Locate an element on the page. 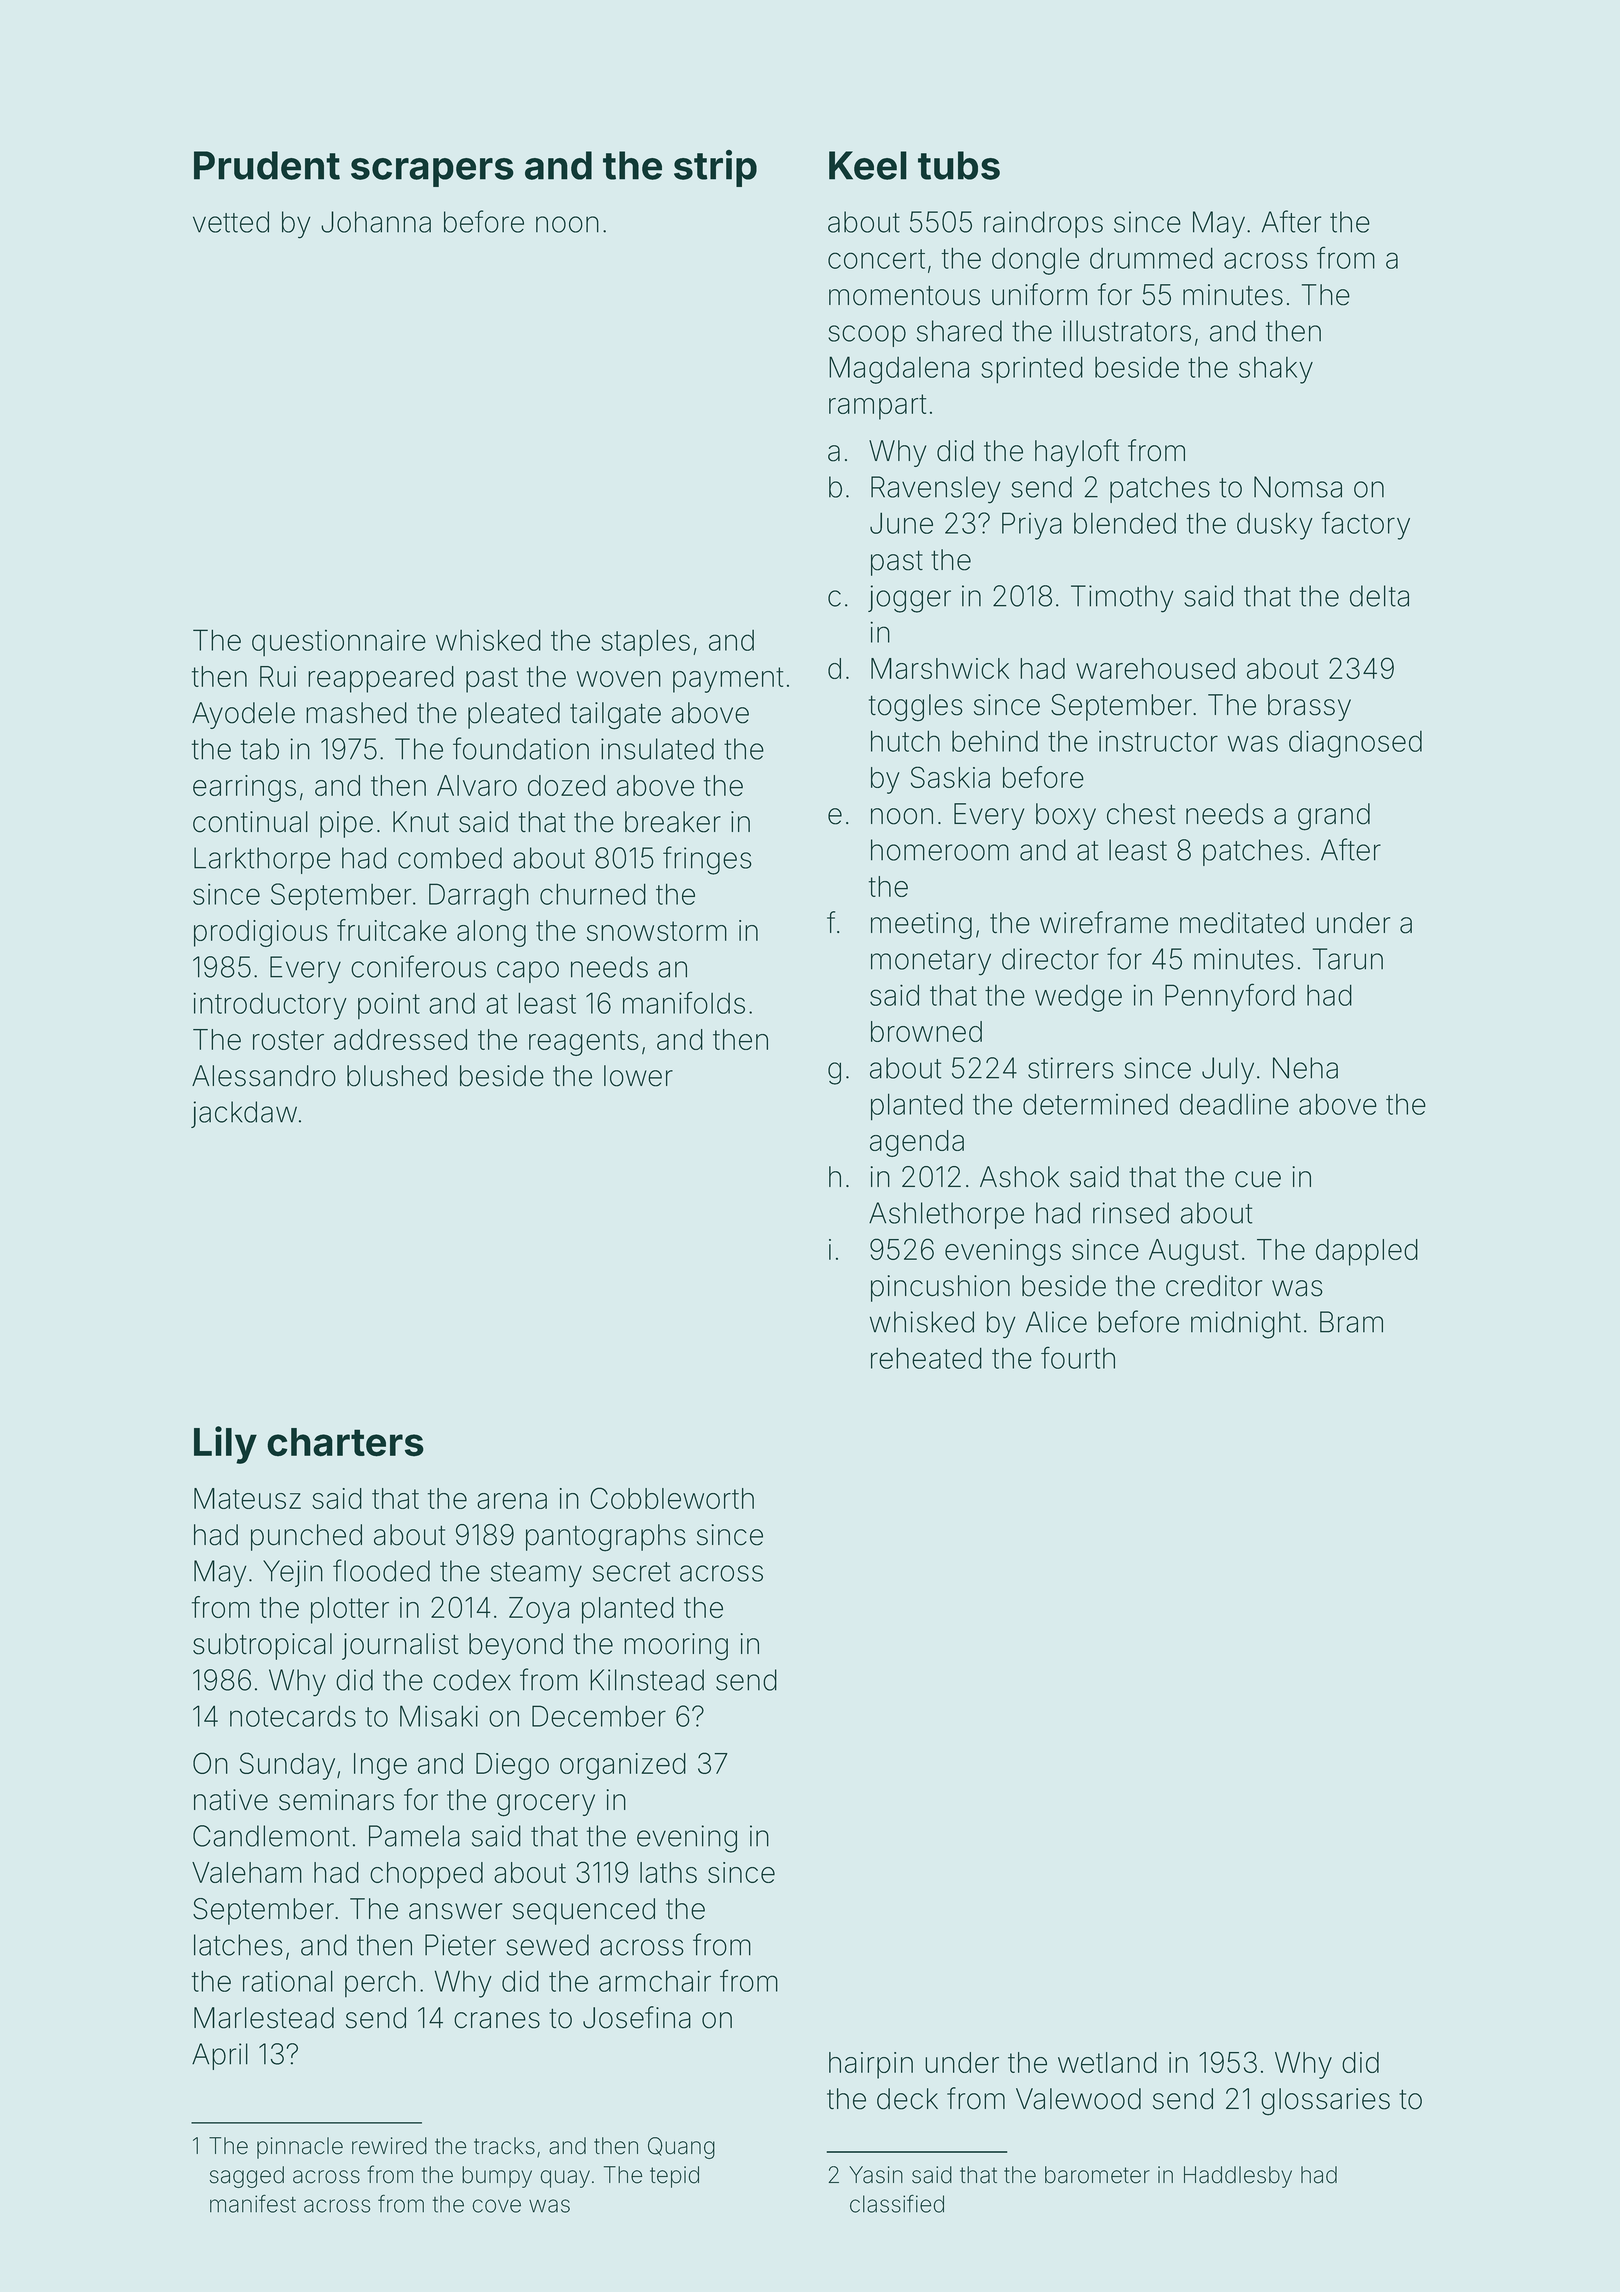 The image size is (1620, 2292). Larkthorpe is located at coordinates (262, 860).
